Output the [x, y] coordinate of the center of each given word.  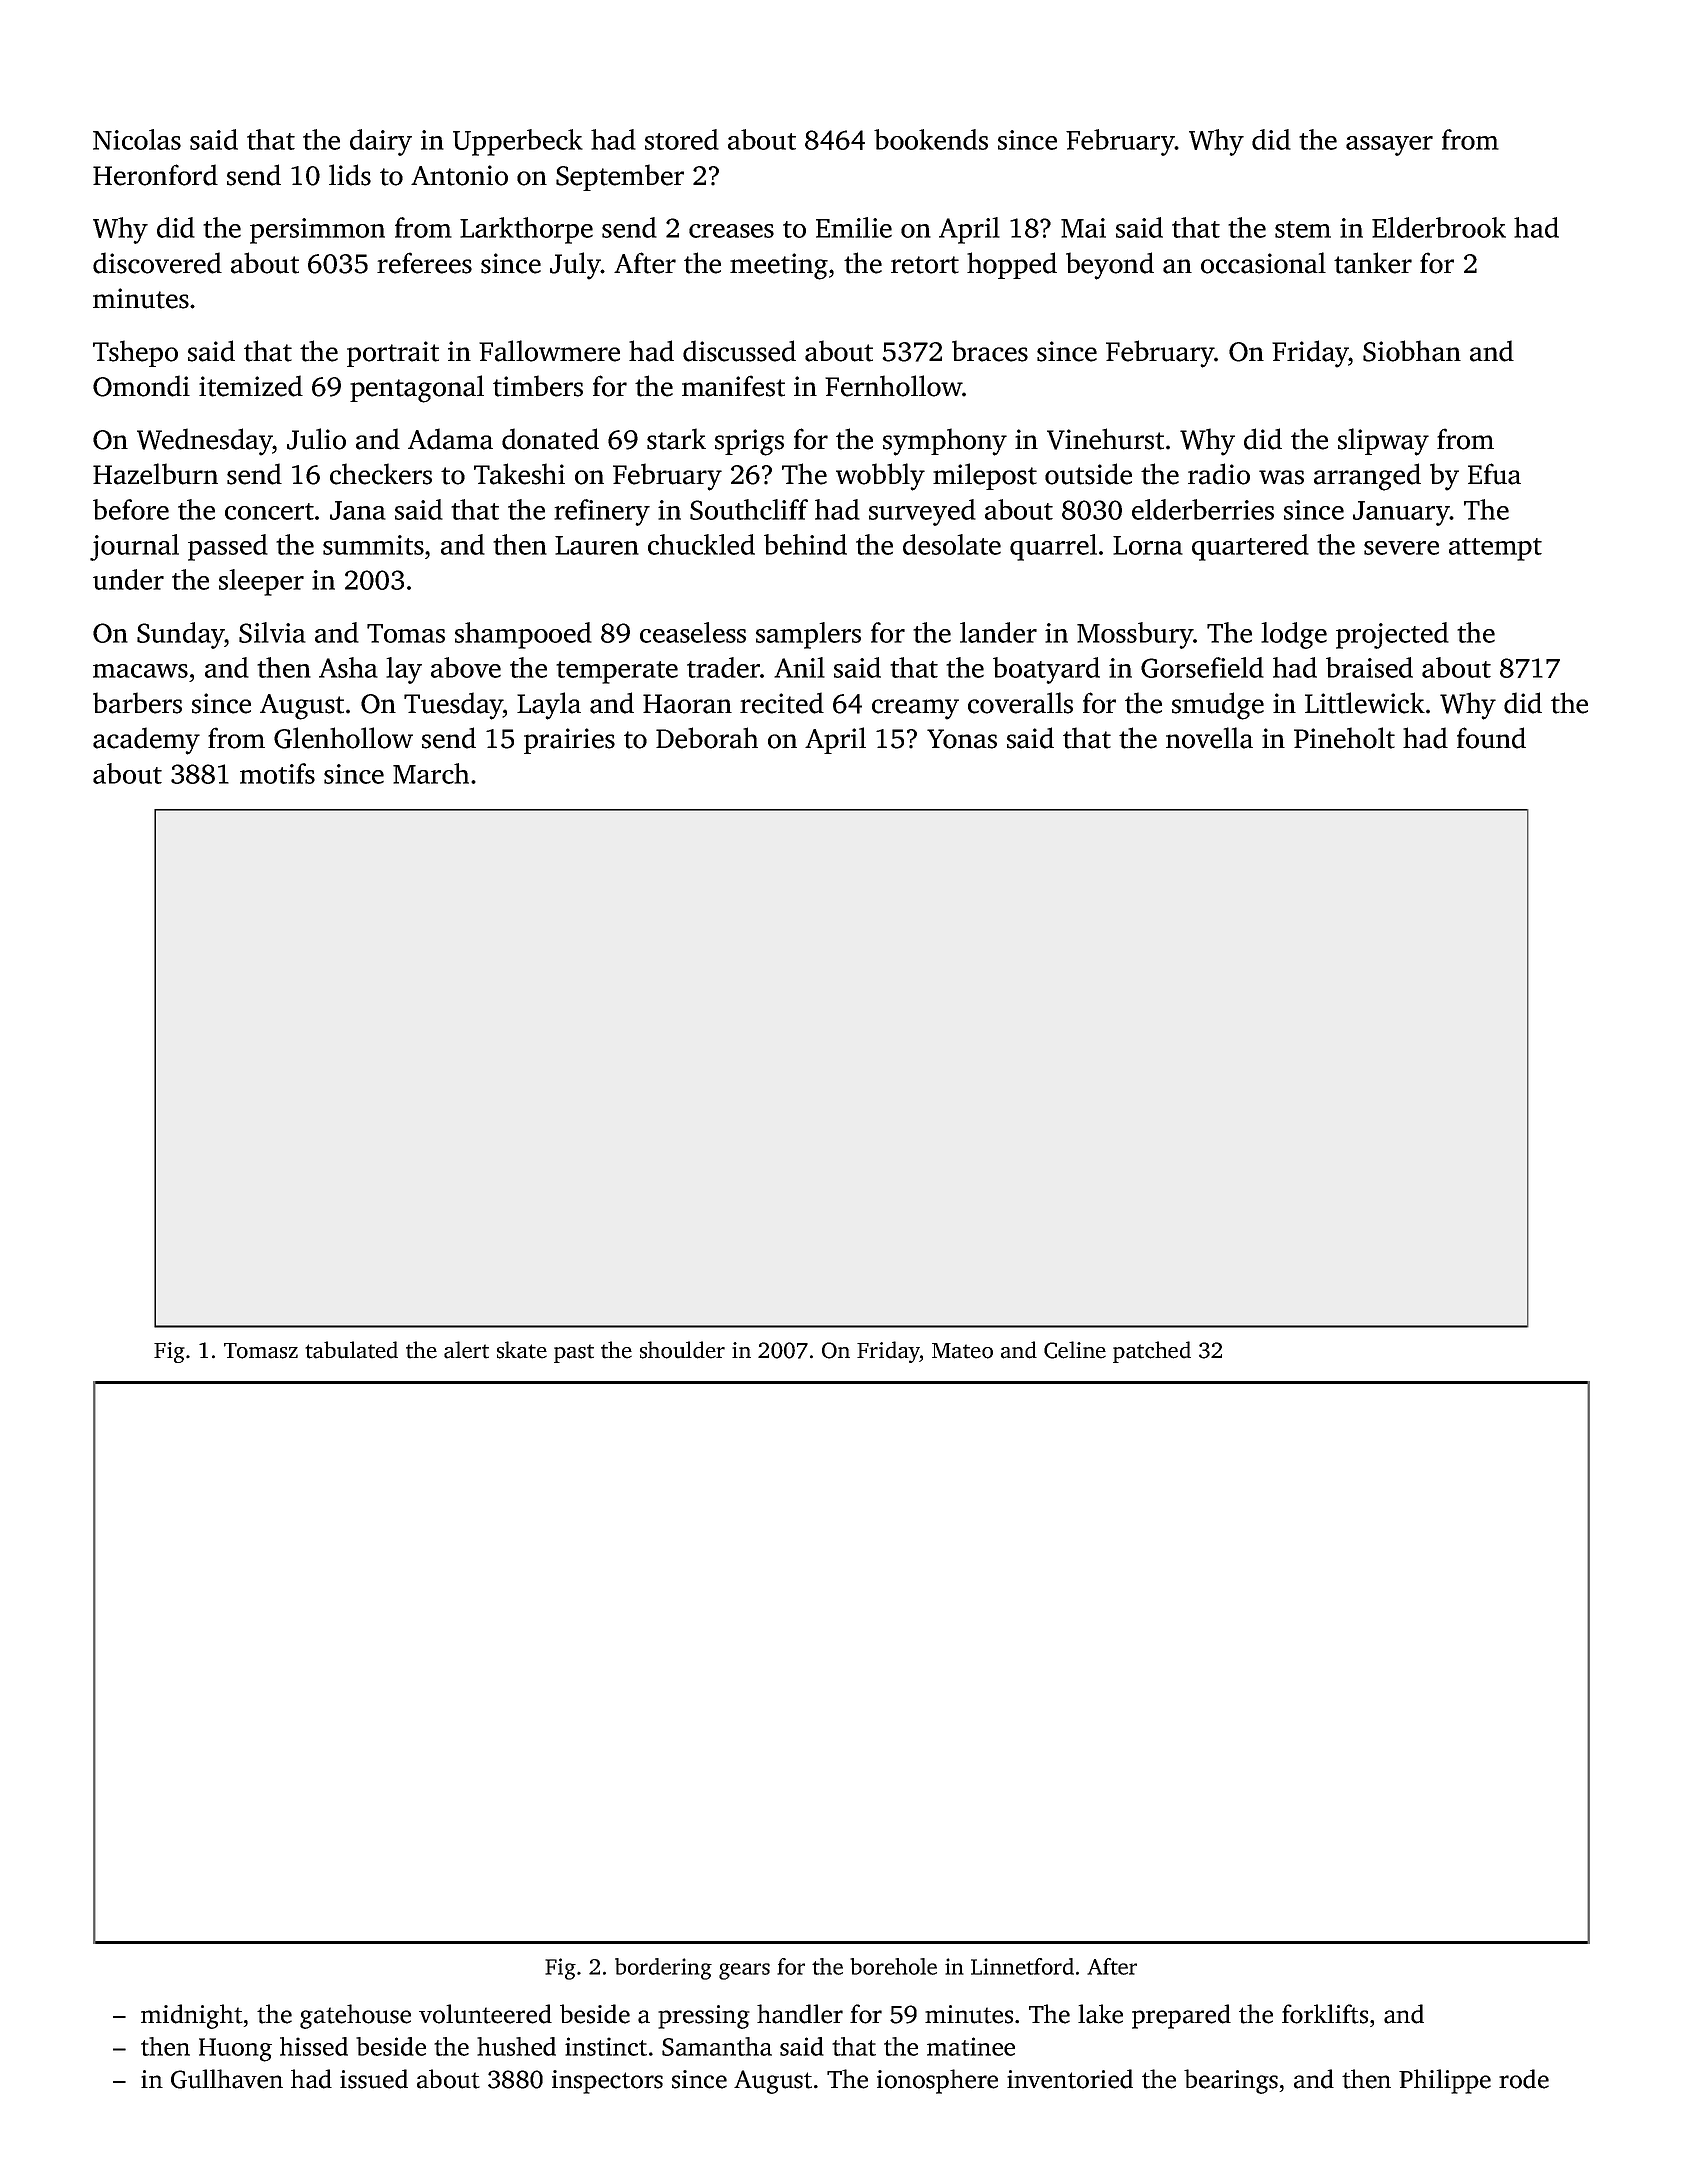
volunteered [485, 2014]
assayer [1389, 146]
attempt [1495, 549]
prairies [569, 741]
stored [682, 139]
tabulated [351, 1350]
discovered [157, 263]
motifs [277, 773]
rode [1524, 2079]
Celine [1075, 1350]
